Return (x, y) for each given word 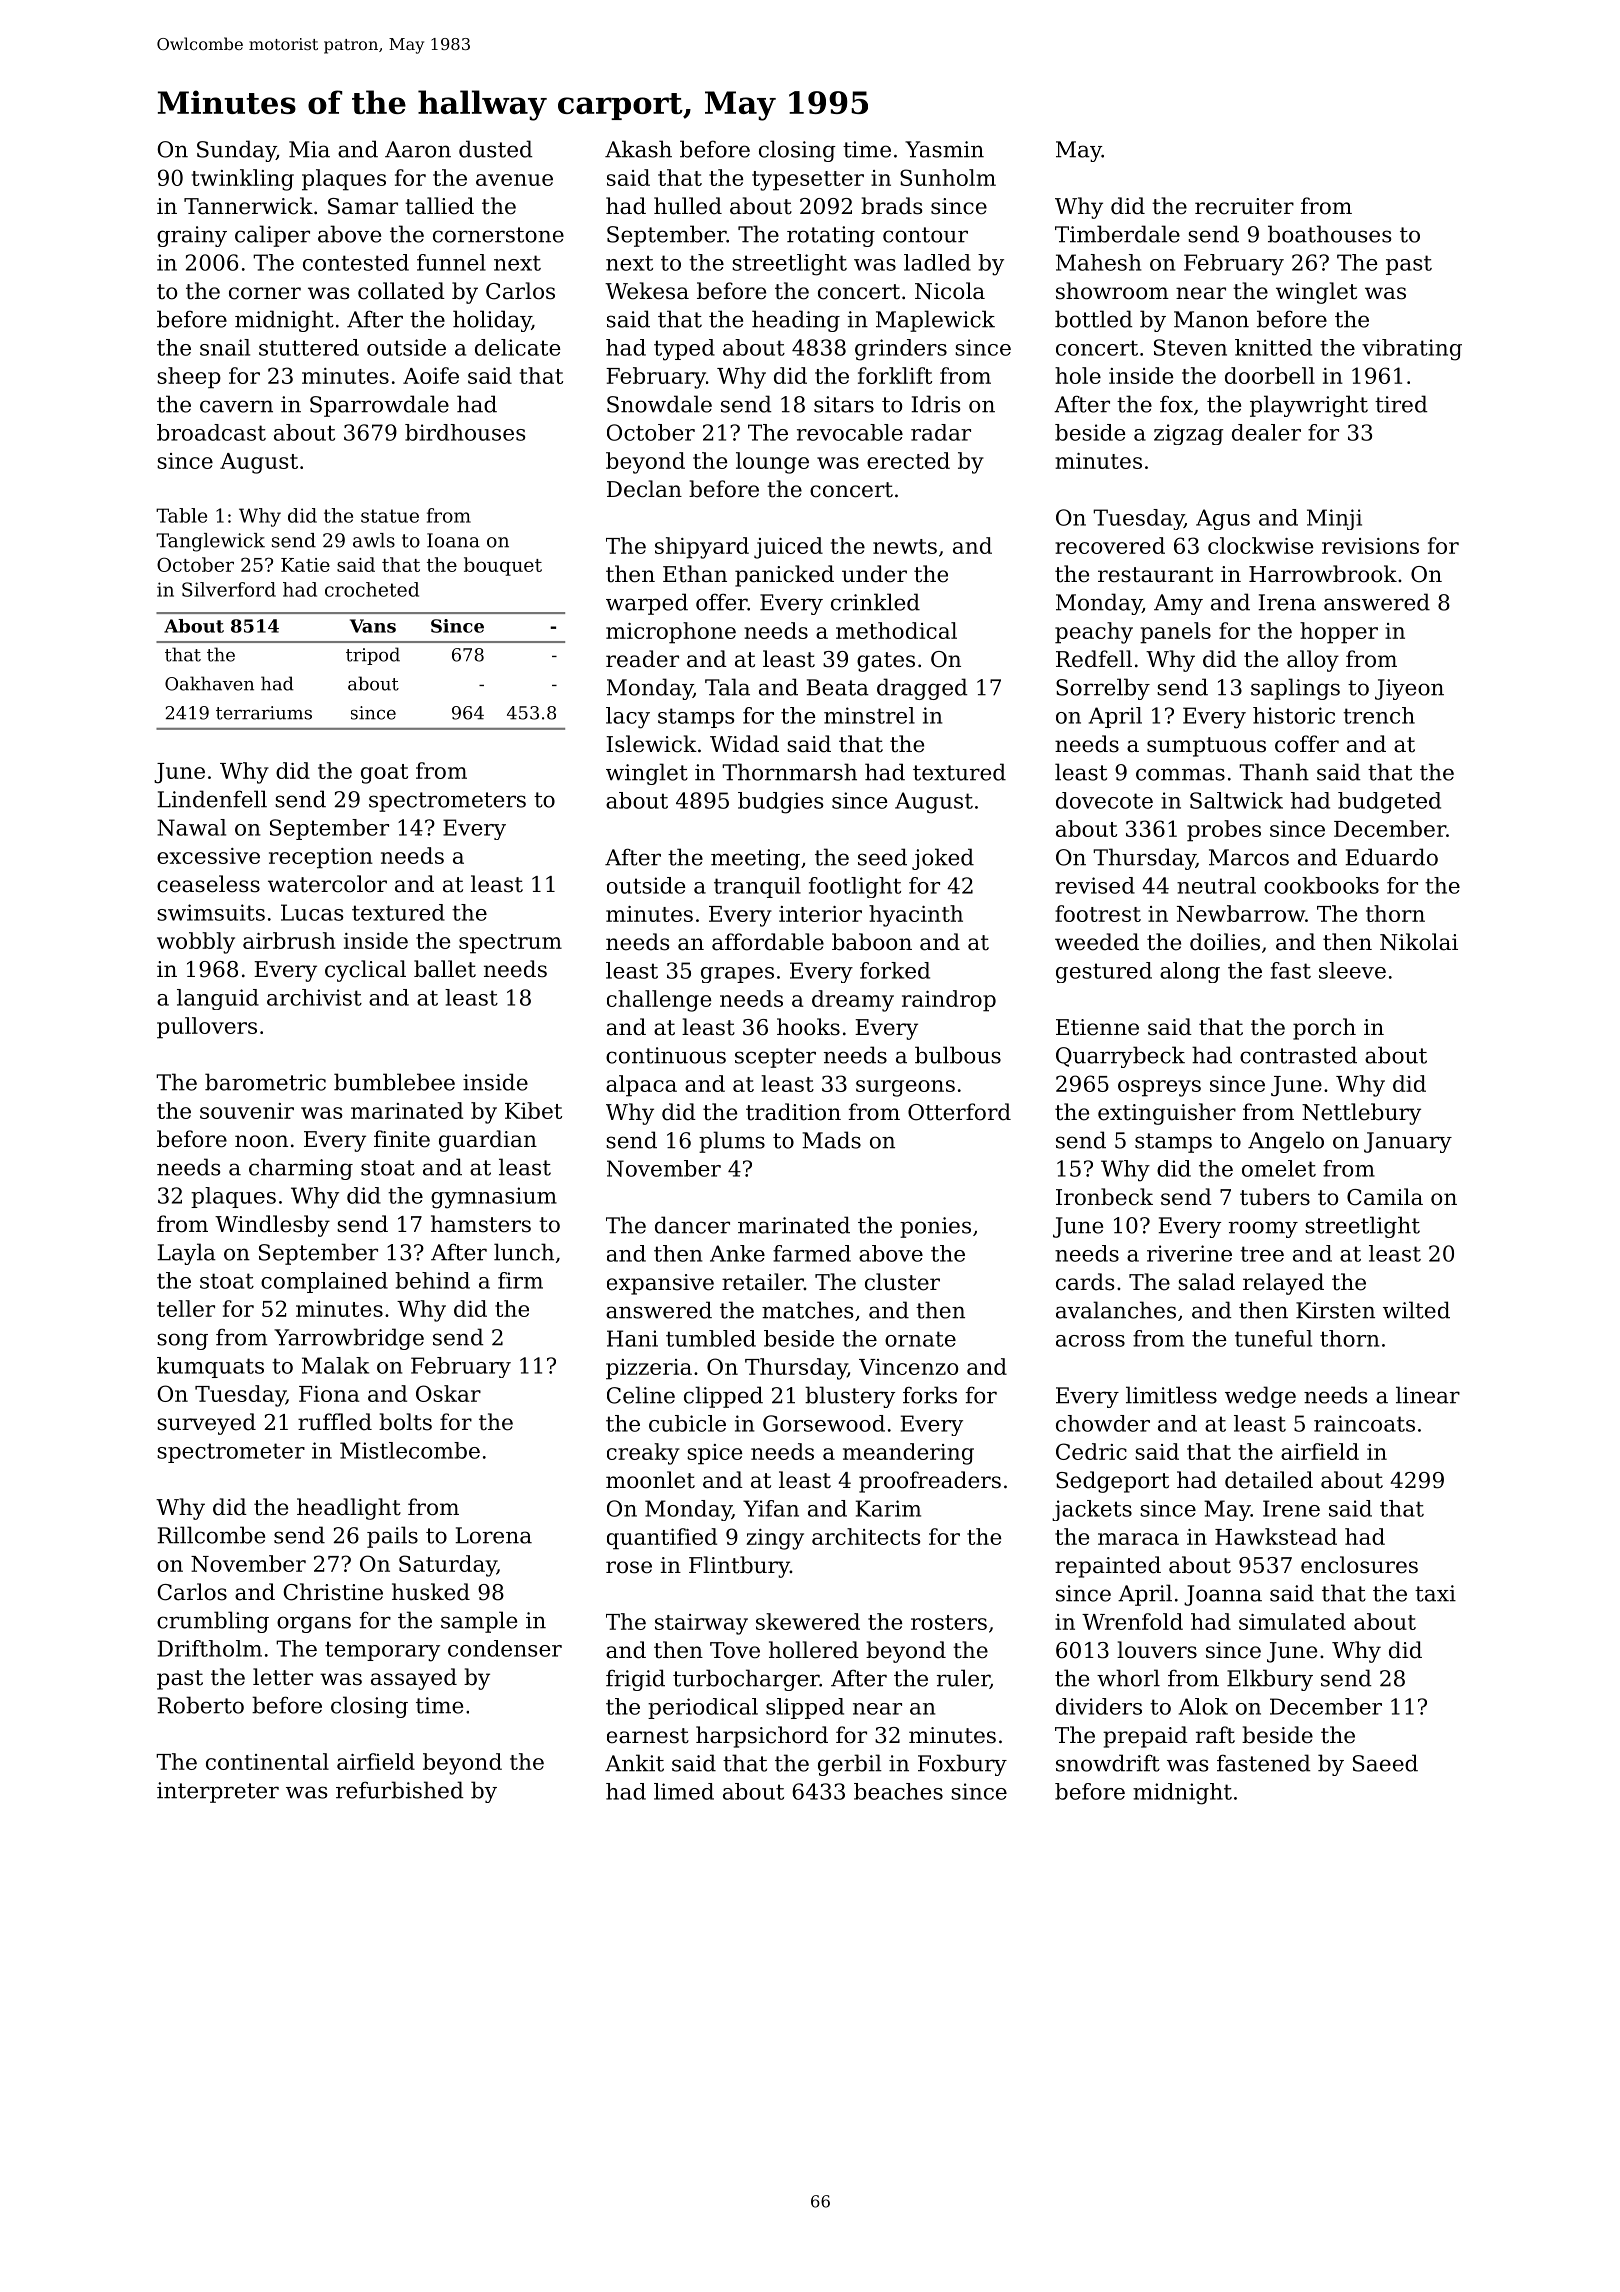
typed (684, 350)
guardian (488, 1141)
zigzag (1188, 434)
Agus (1223, 519)
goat (384, 774)
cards (1085, 1282)
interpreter (218, 1792)
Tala (727, 687)
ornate (920, 1339)
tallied (439, 206)
